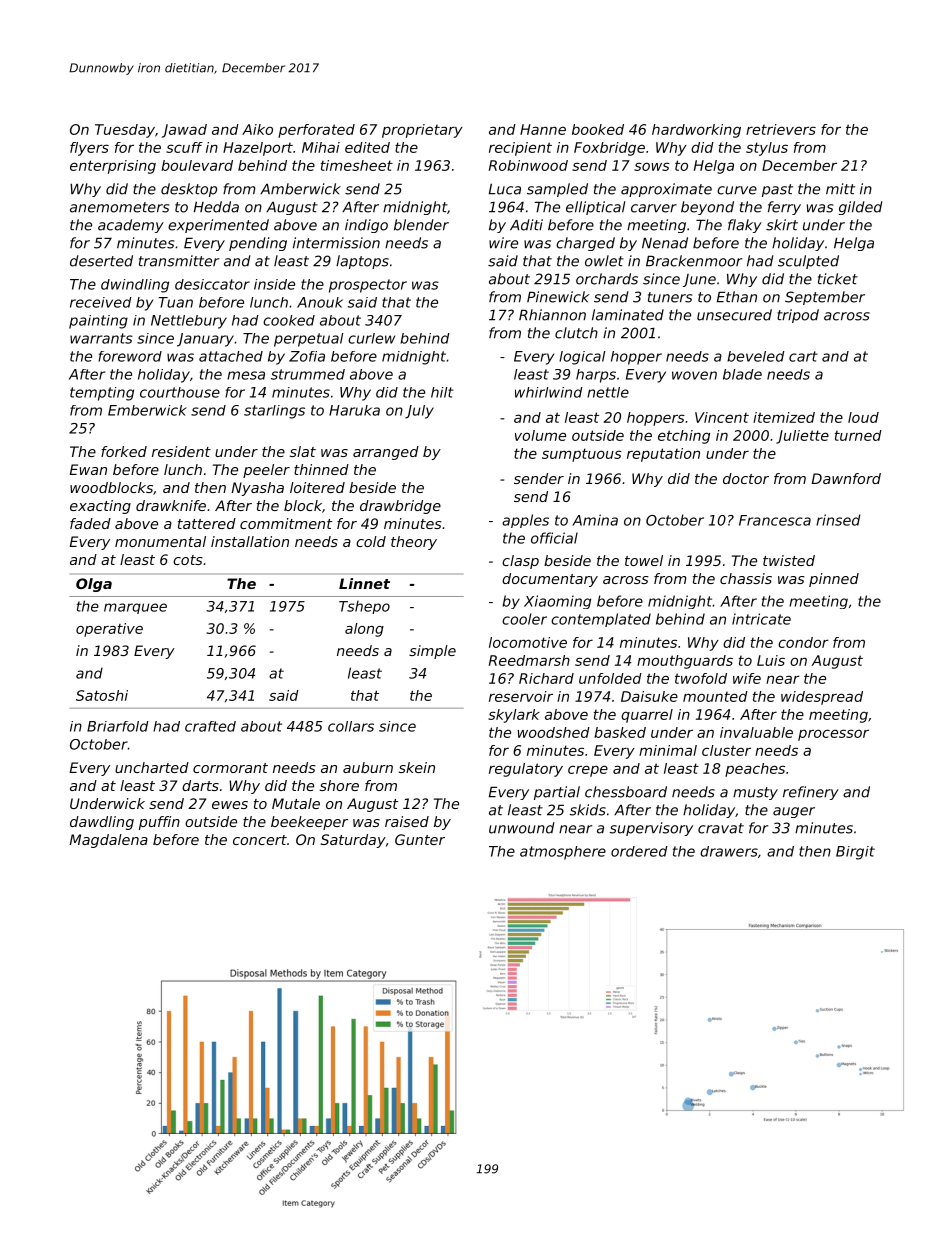 The width and height of the screenshot is (952, 1233). I want to click on retrievers, so click(781, 129).
